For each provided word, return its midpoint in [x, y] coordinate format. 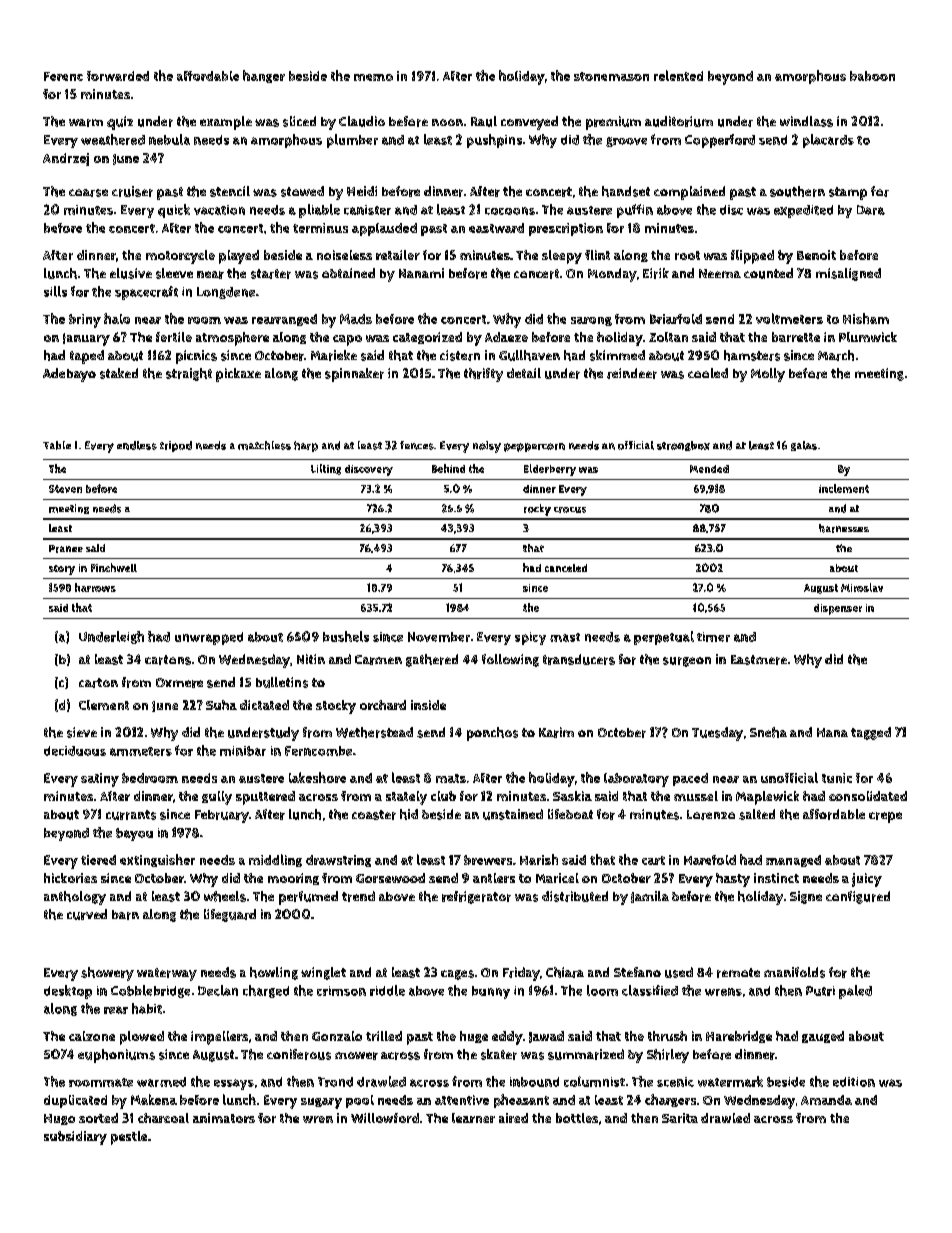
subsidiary [75, 1138]
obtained [348, 273]
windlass [806, 121]
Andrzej [66, 159]
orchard [383, 705]
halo [117, 318]
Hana [832, 732]
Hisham [866, 318]
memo [373, 77]
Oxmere [179, 683]
